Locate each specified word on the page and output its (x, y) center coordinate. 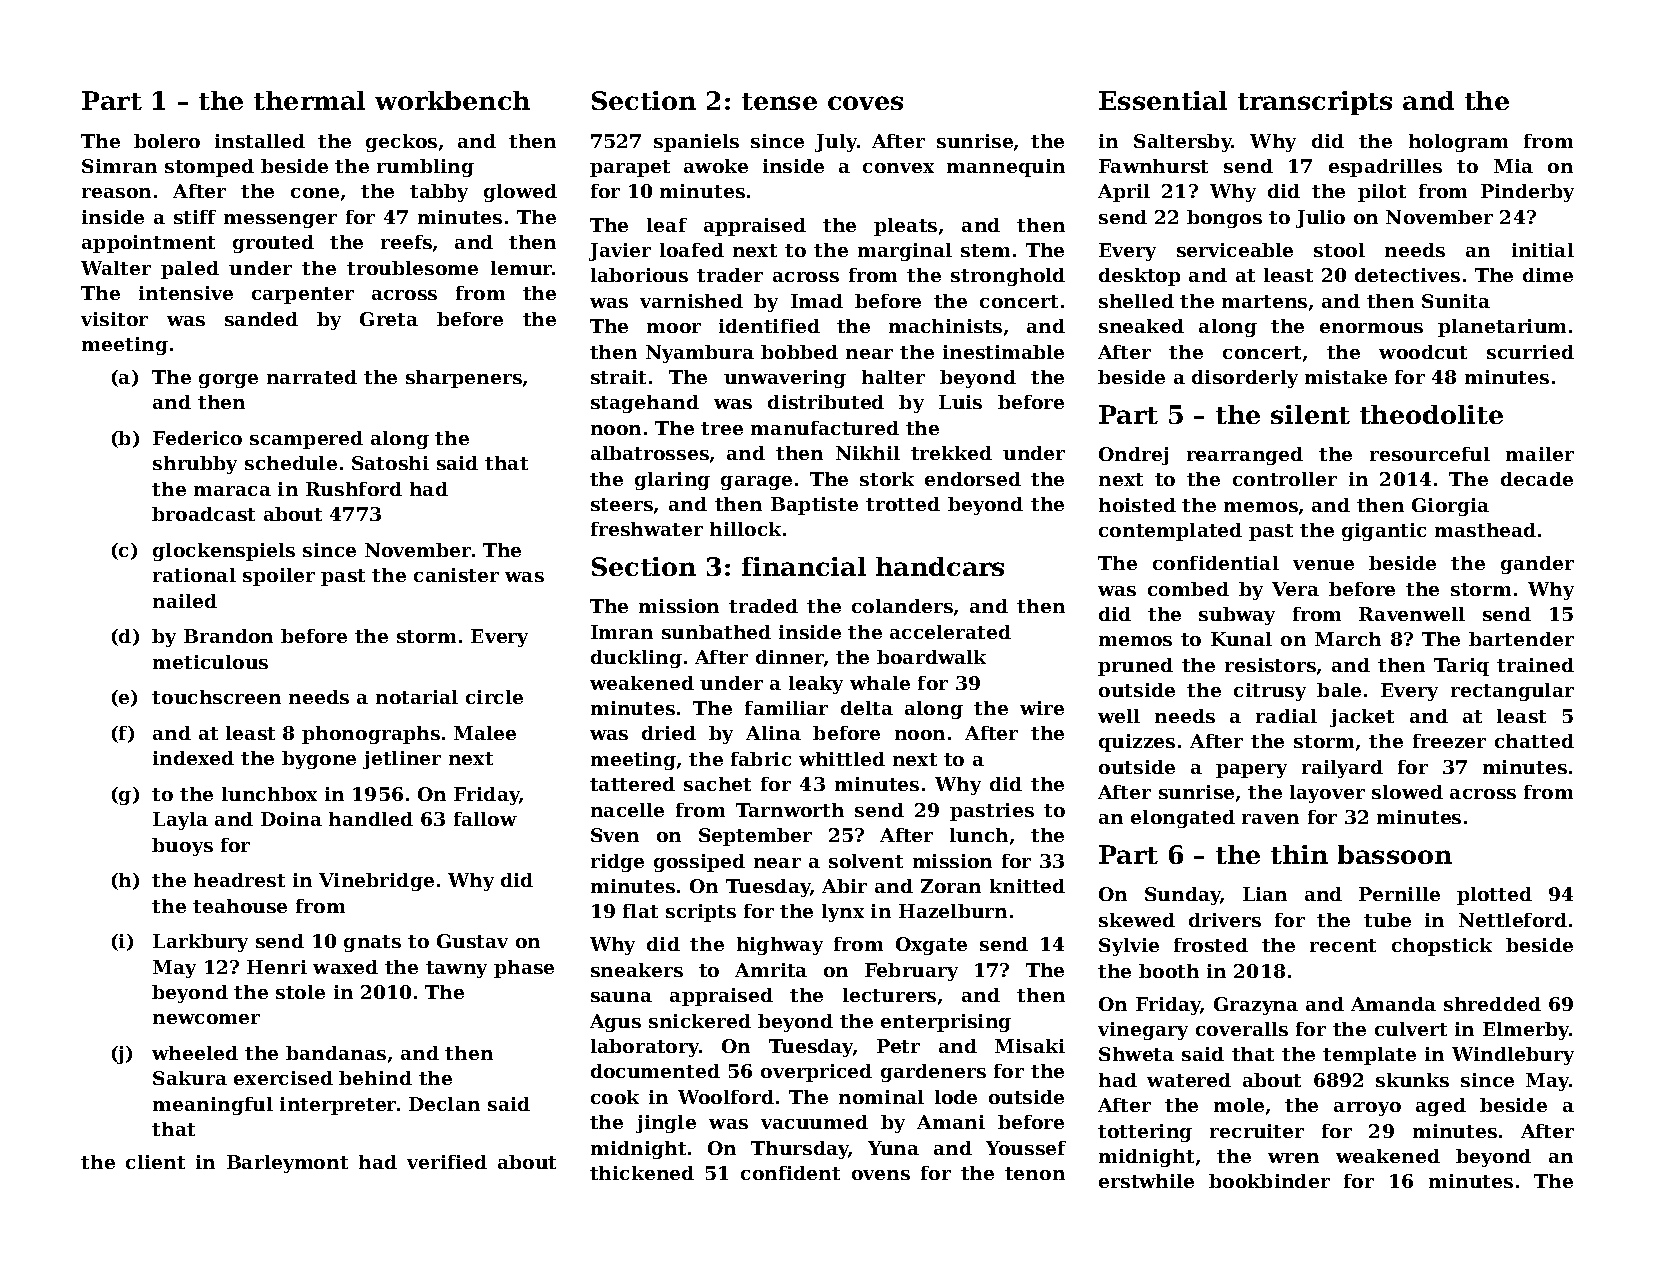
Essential (1163, 100)
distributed (826, 402)
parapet (630, 168)
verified (447, 1162)
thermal (309, 100)
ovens (881, 1175)
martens (1264, 301)
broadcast (203, 514)
